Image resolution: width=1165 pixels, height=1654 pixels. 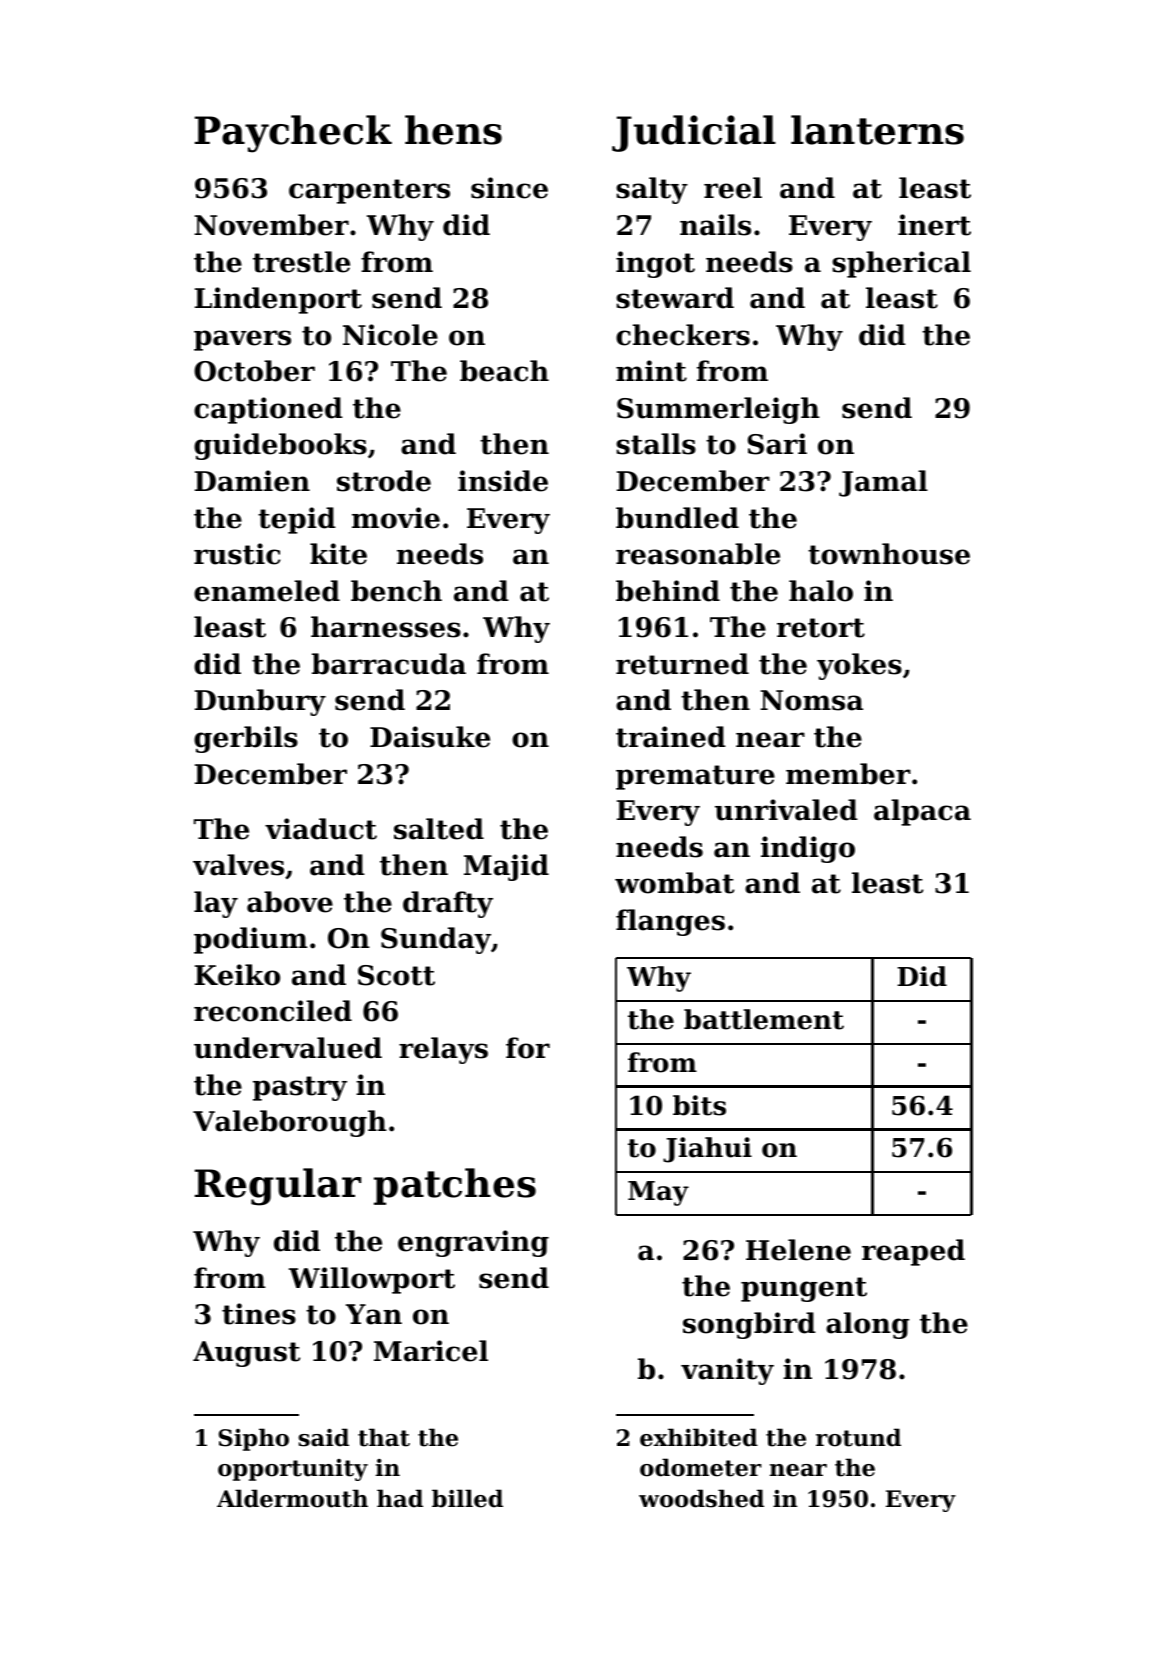 I want to click on patches, so click(x=455, y=1186).
